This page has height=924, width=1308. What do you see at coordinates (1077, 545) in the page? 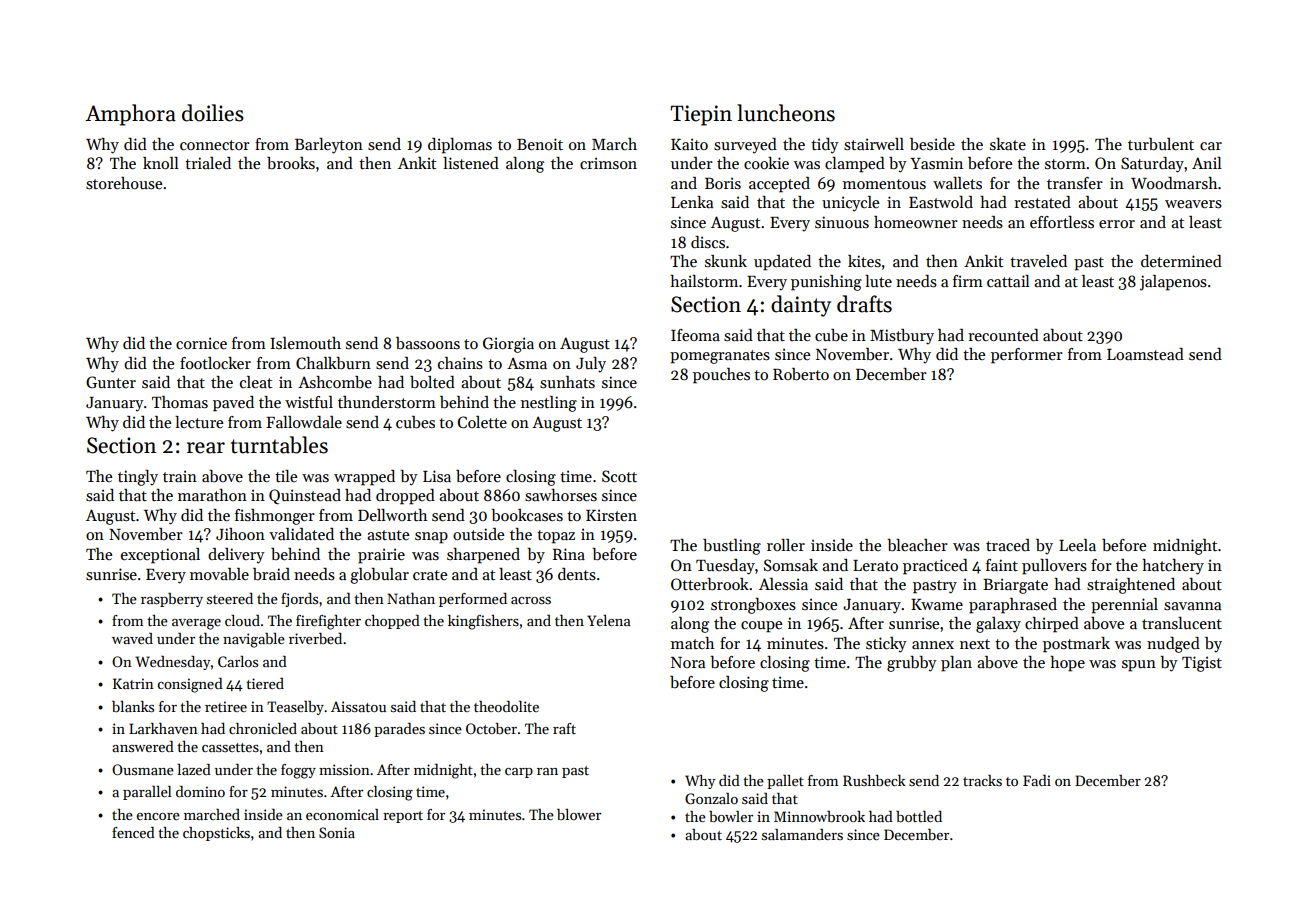
I see `Leela` at bounding box center [1077, 545].
